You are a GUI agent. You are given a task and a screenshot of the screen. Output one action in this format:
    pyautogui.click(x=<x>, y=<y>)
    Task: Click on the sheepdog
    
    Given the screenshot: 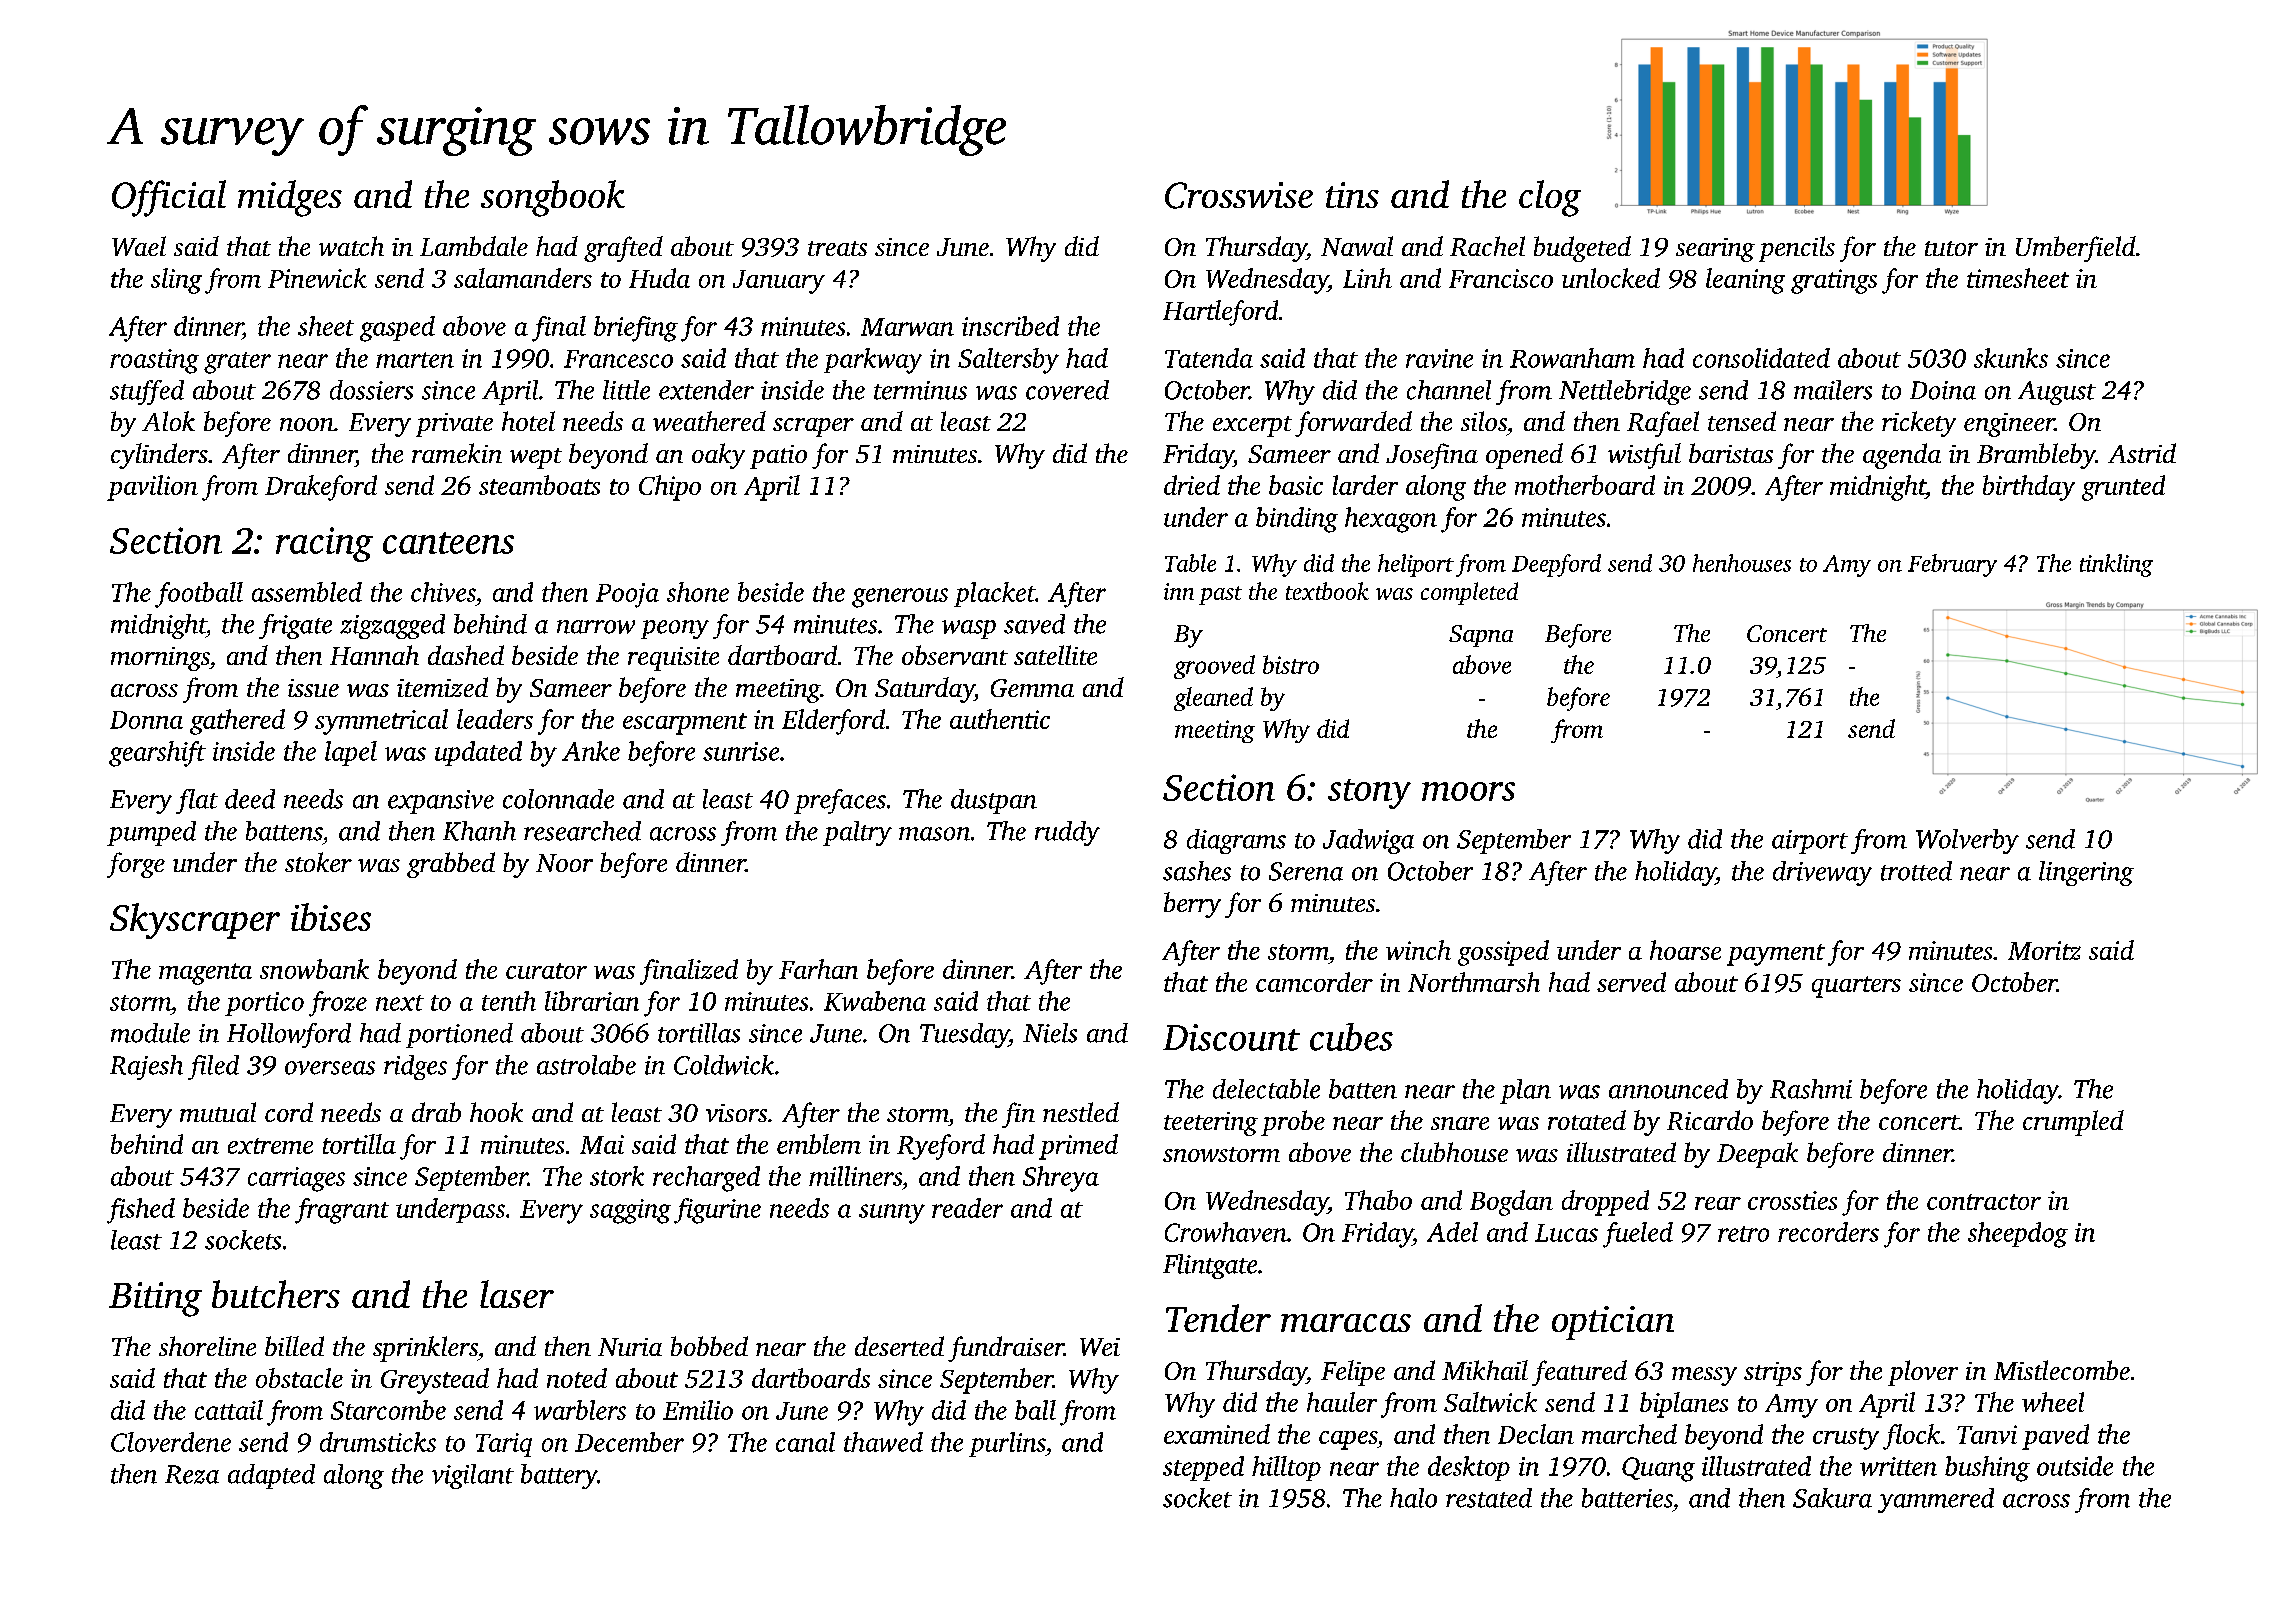 What is the action you would take?
    pyautogui.click(x=2018, y=1235)
